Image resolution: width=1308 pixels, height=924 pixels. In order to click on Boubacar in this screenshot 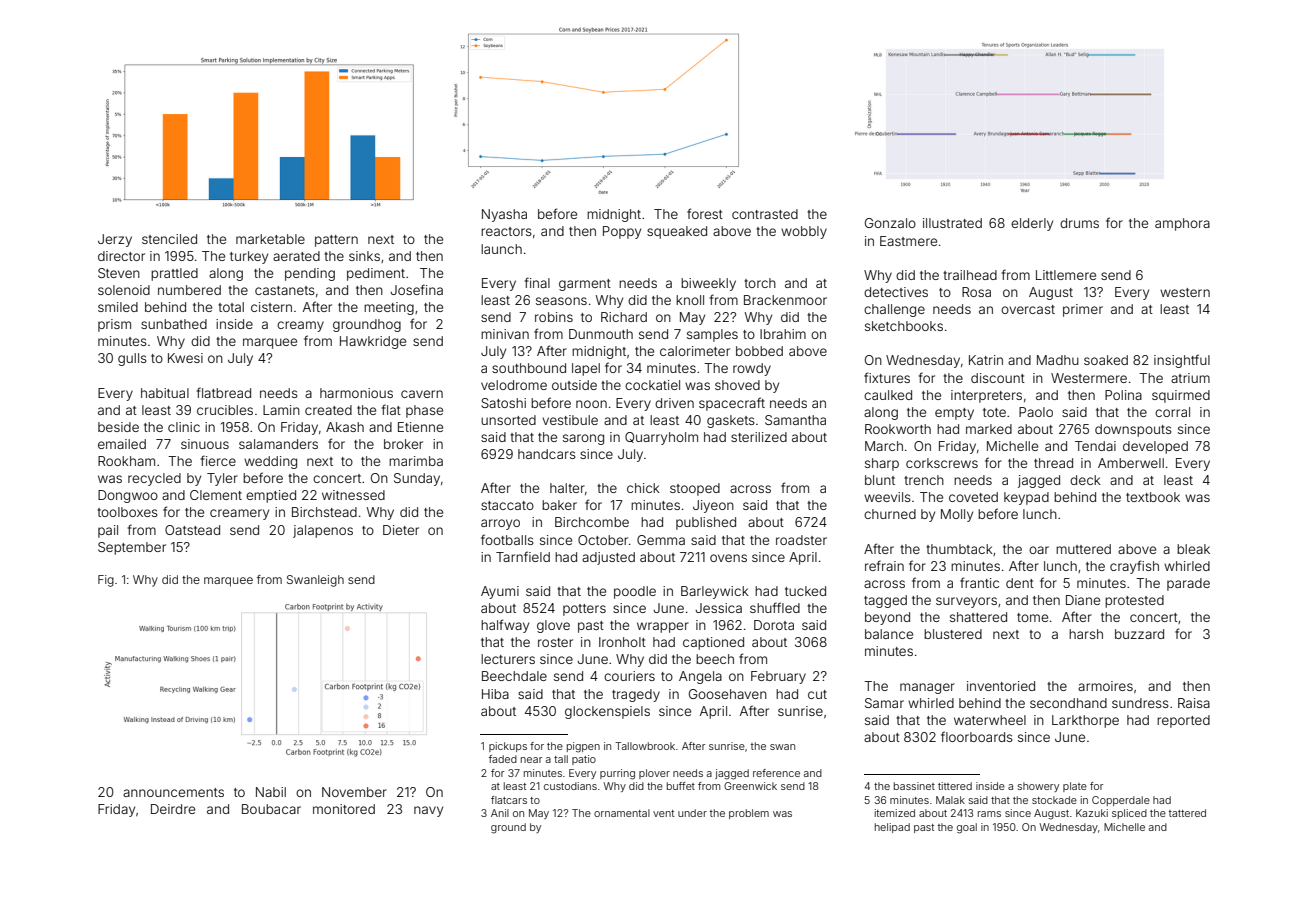, I will do `click(271, 809)`.
